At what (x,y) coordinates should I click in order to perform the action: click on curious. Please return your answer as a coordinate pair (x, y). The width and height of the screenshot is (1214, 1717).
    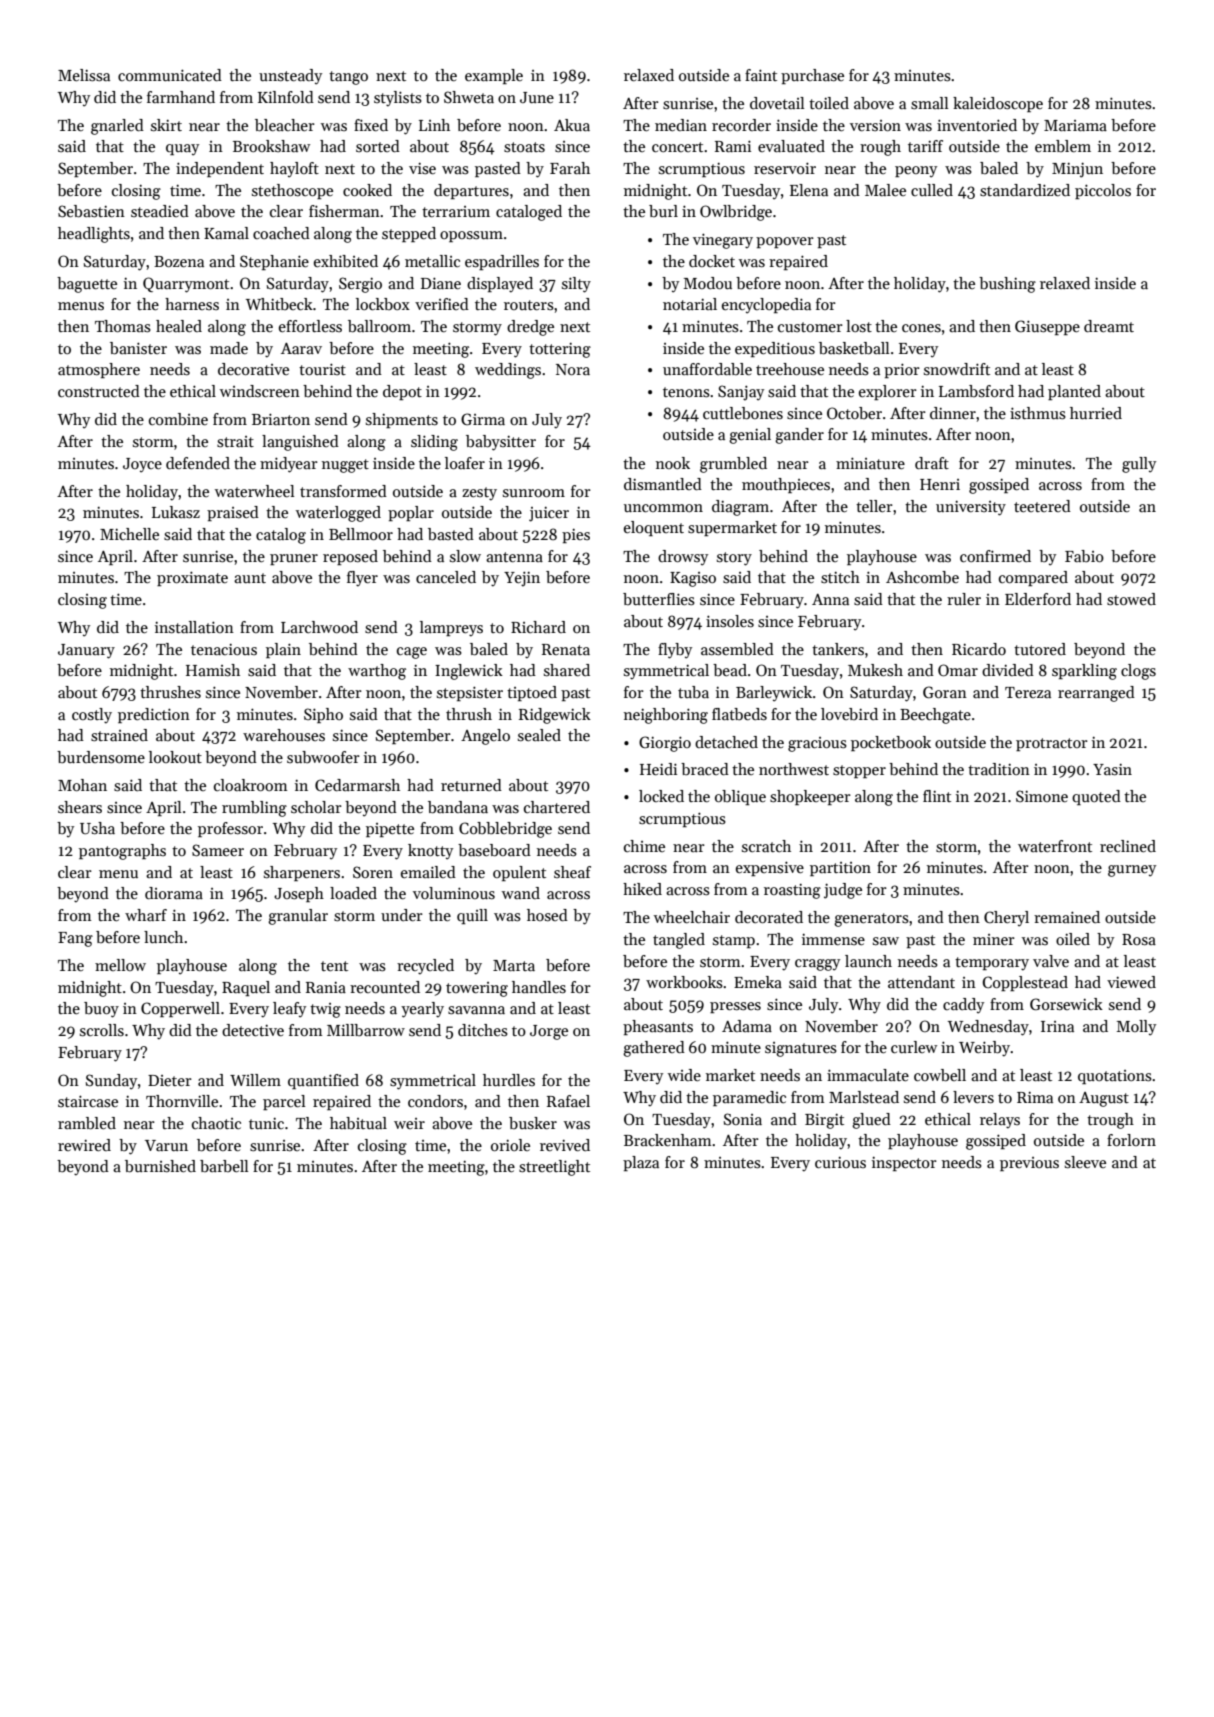
    Looking at the image, I should click on (840, 1162).
